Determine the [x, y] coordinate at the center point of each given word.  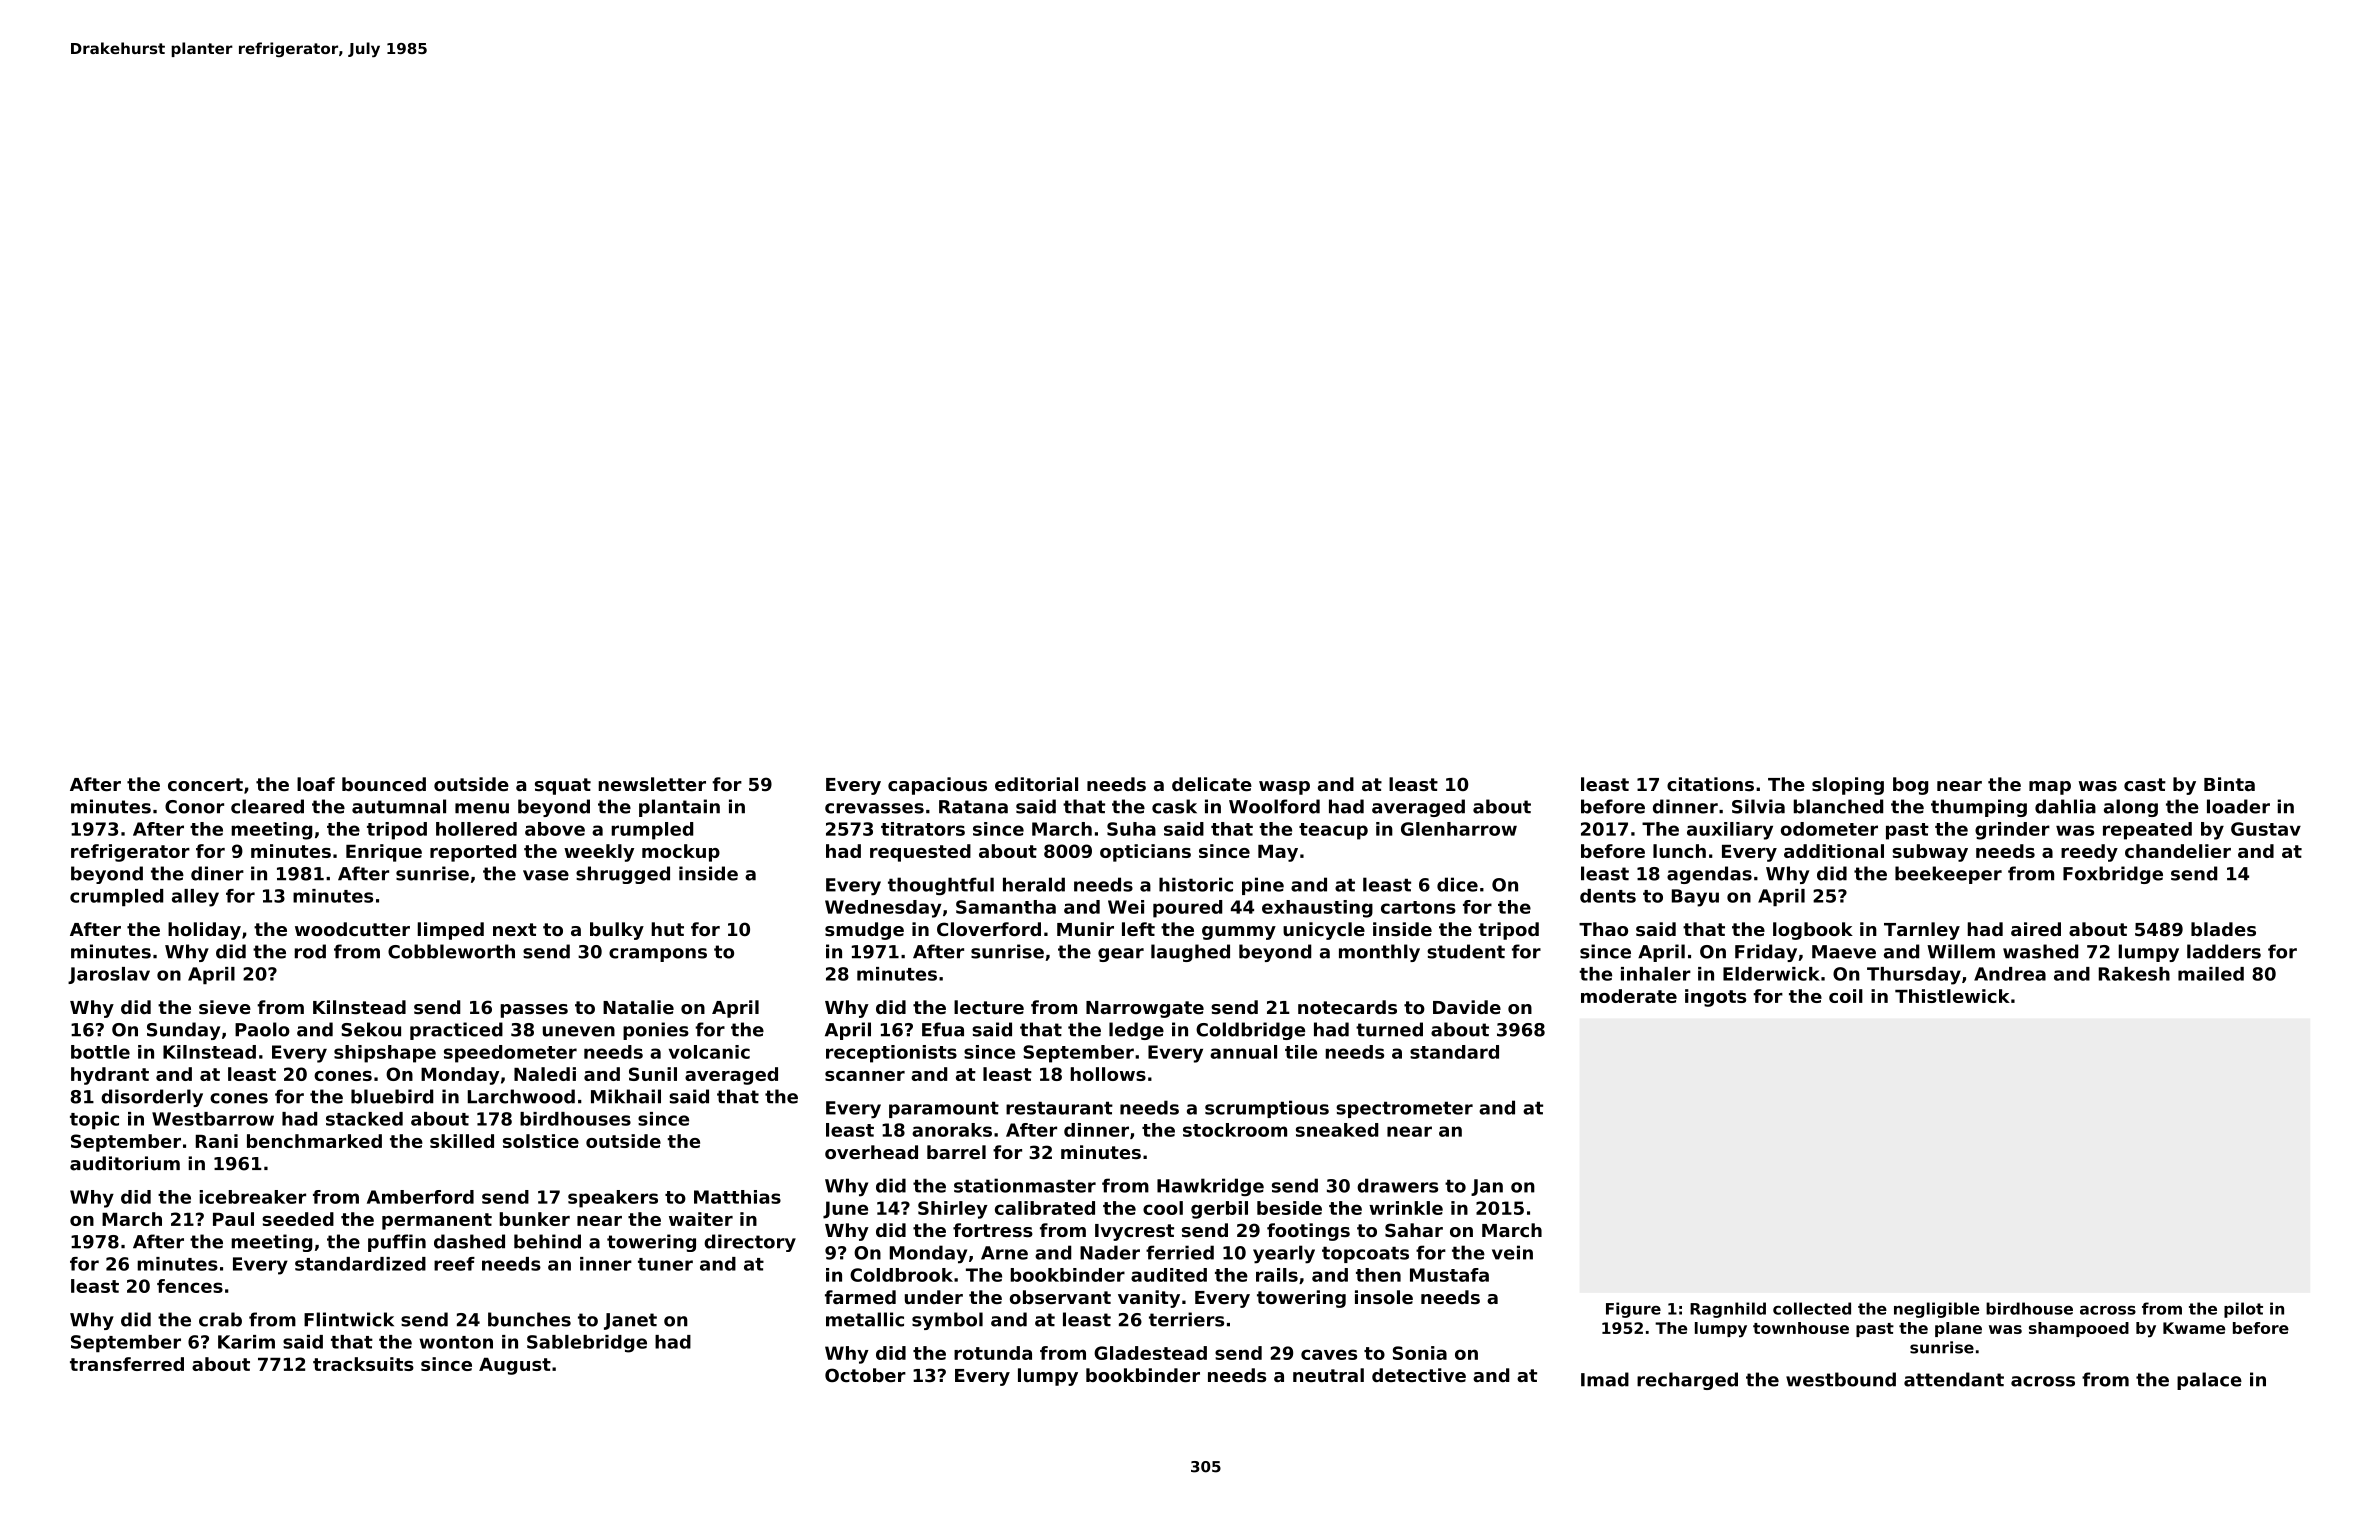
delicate [1212, 784]
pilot [2243, 1310]
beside [1289, 1208]
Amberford [420, 1197]
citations [1710, 784]
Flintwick [349, 1319]
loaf [316, 784]
